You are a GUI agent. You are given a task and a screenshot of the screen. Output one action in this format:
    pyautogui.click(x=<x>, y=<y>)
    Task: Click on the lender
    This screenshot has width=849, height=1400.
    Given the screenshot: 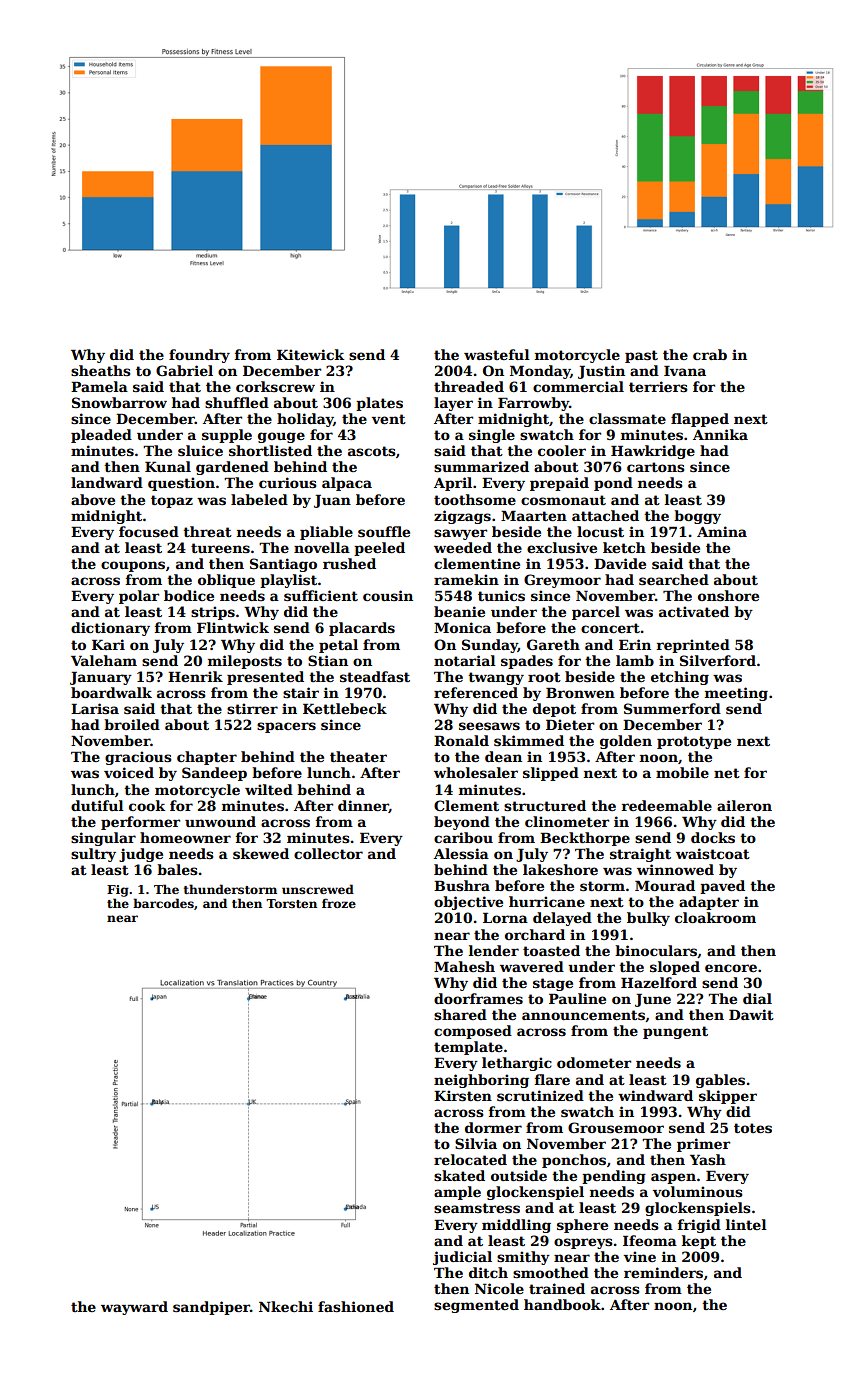 What is the action you would take?
    pyautogui.click(x=494, y=950)
